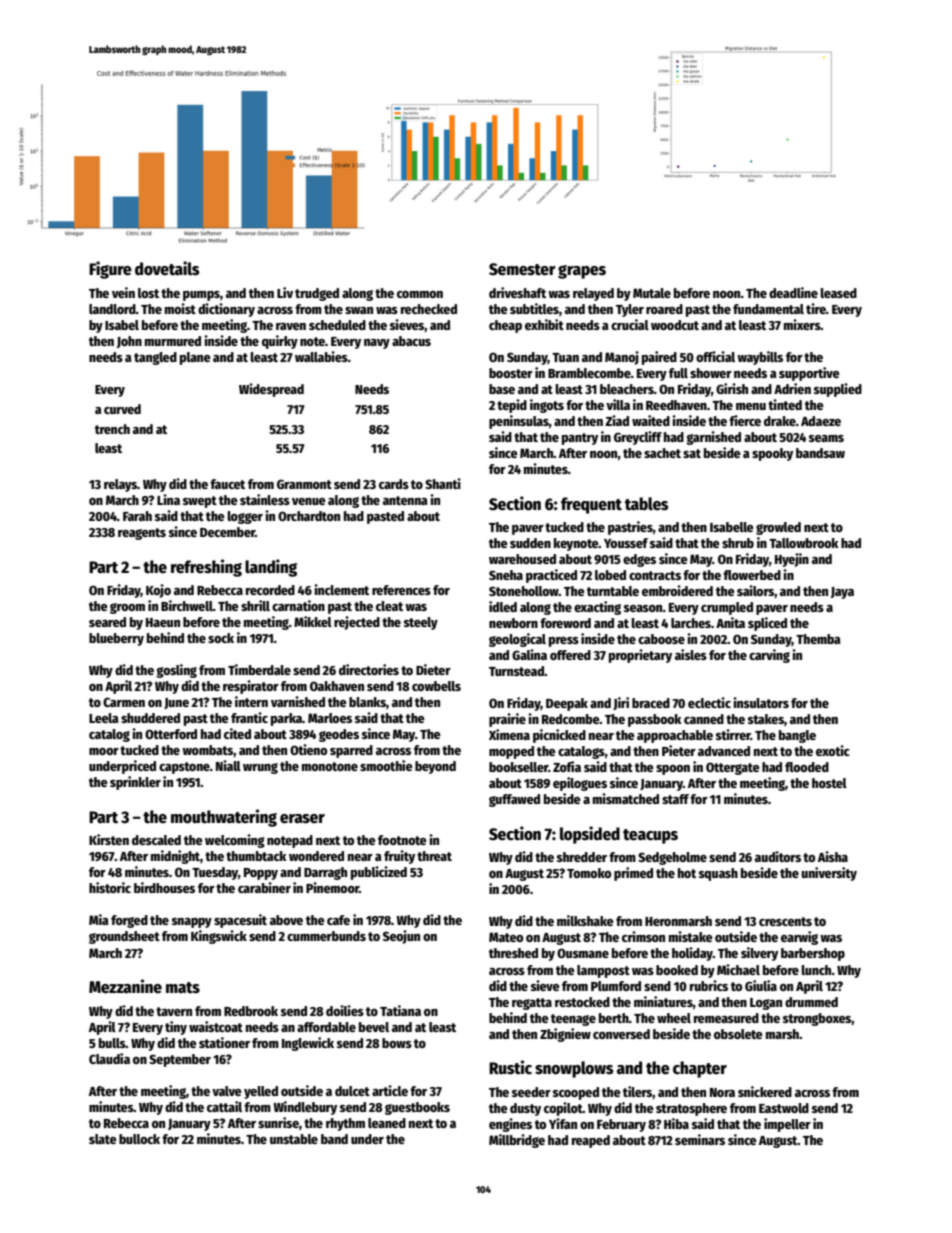 This screenshot has width=952, height=1233. Describe the element at coordinates (530, 543) in the screenshot. I see `sudden` at that location.
